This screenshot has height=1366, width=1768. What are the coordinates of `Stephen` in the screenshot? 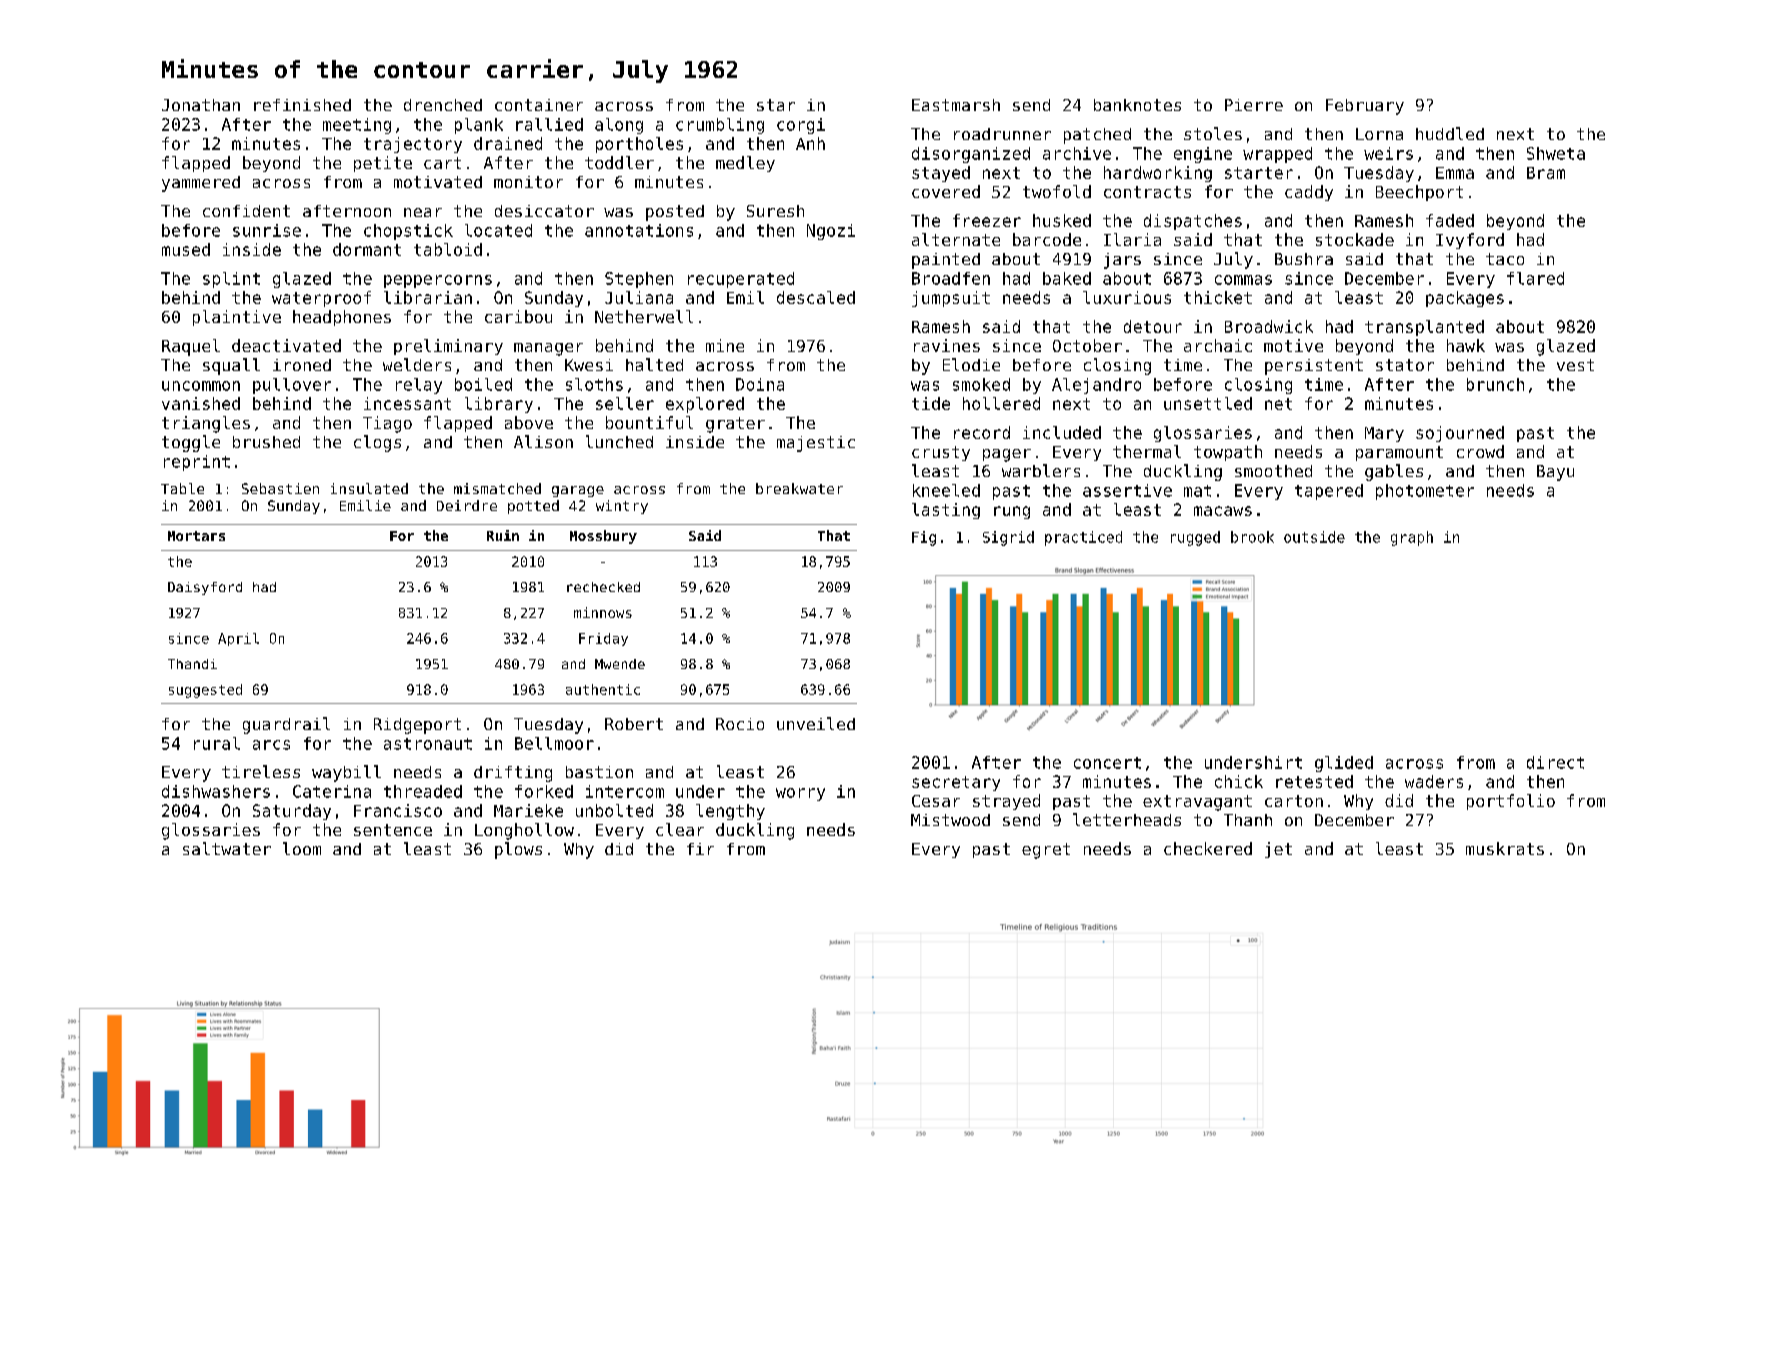 It's located at (639, 280).
